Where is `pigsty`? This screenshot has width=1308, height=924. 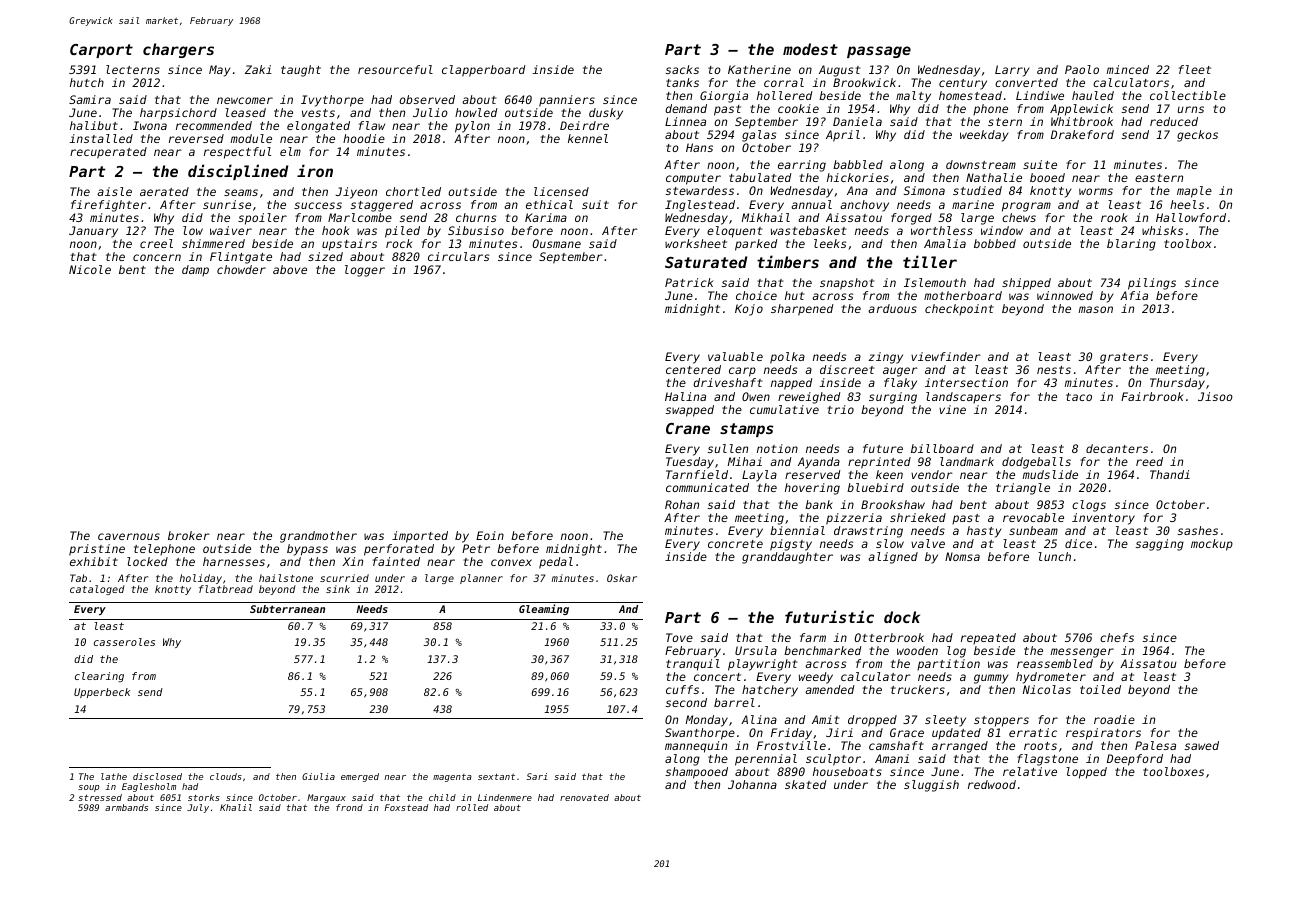 pigsty is located at coordinates (791, 545).
